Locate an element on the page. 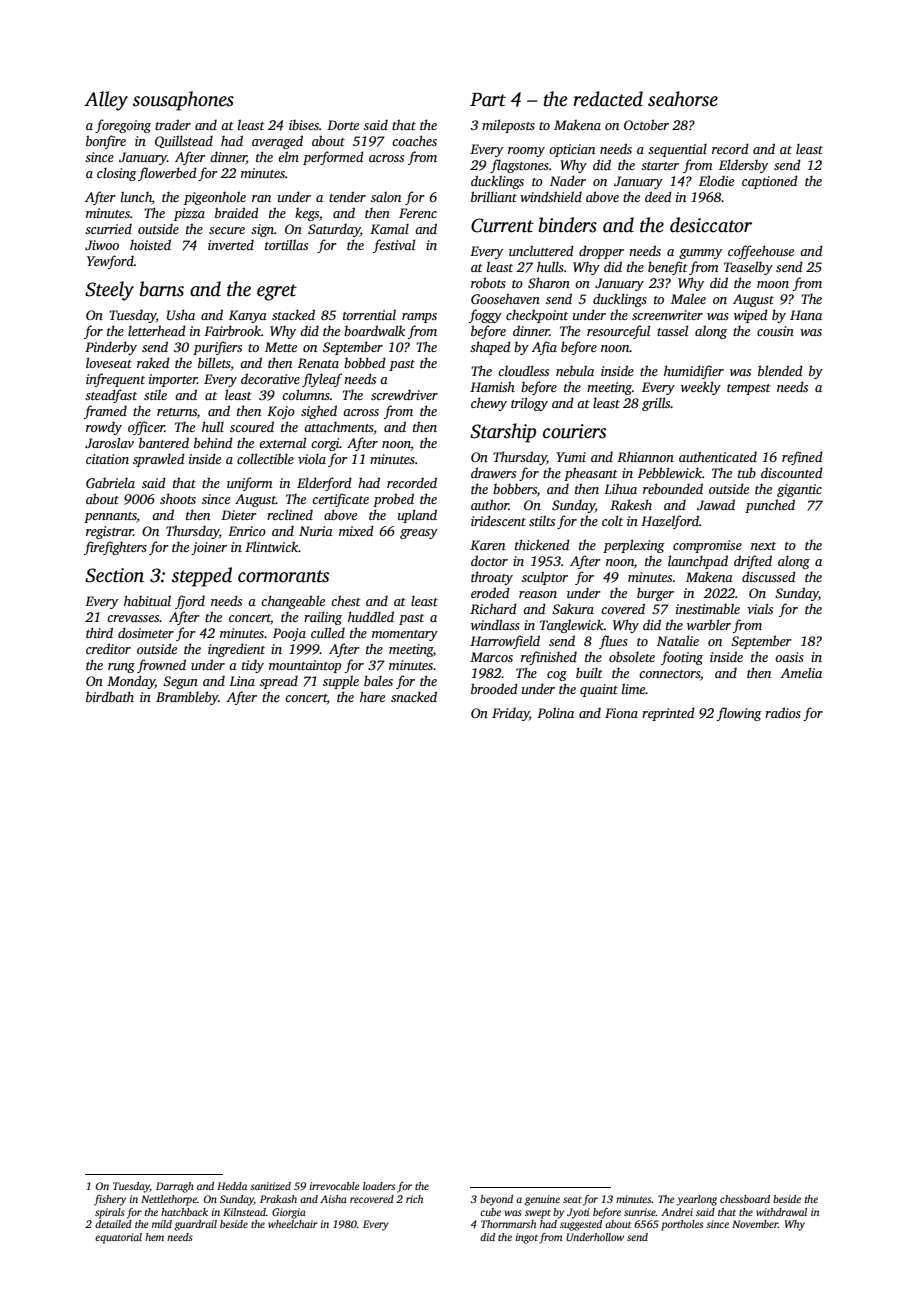 The image size is (908, 1316). Brambleby is located at coordinates (187, 698).
